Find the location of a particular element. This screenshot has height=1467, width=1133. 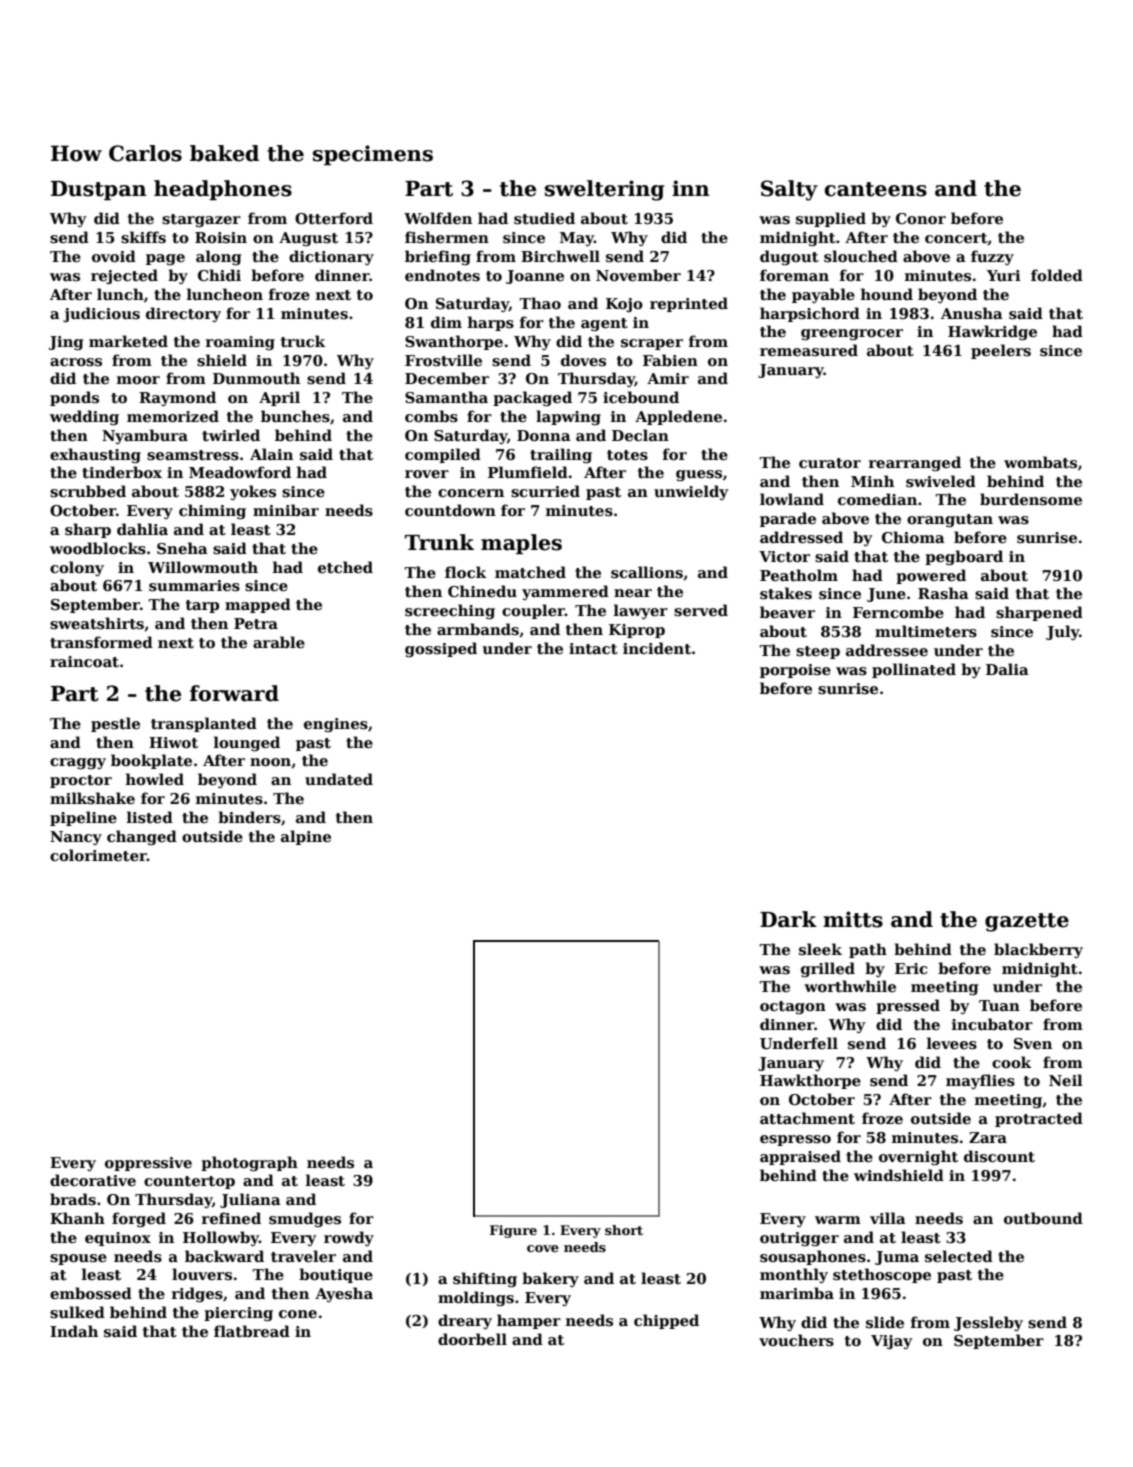

binders is located at coordinates (249, 817).
